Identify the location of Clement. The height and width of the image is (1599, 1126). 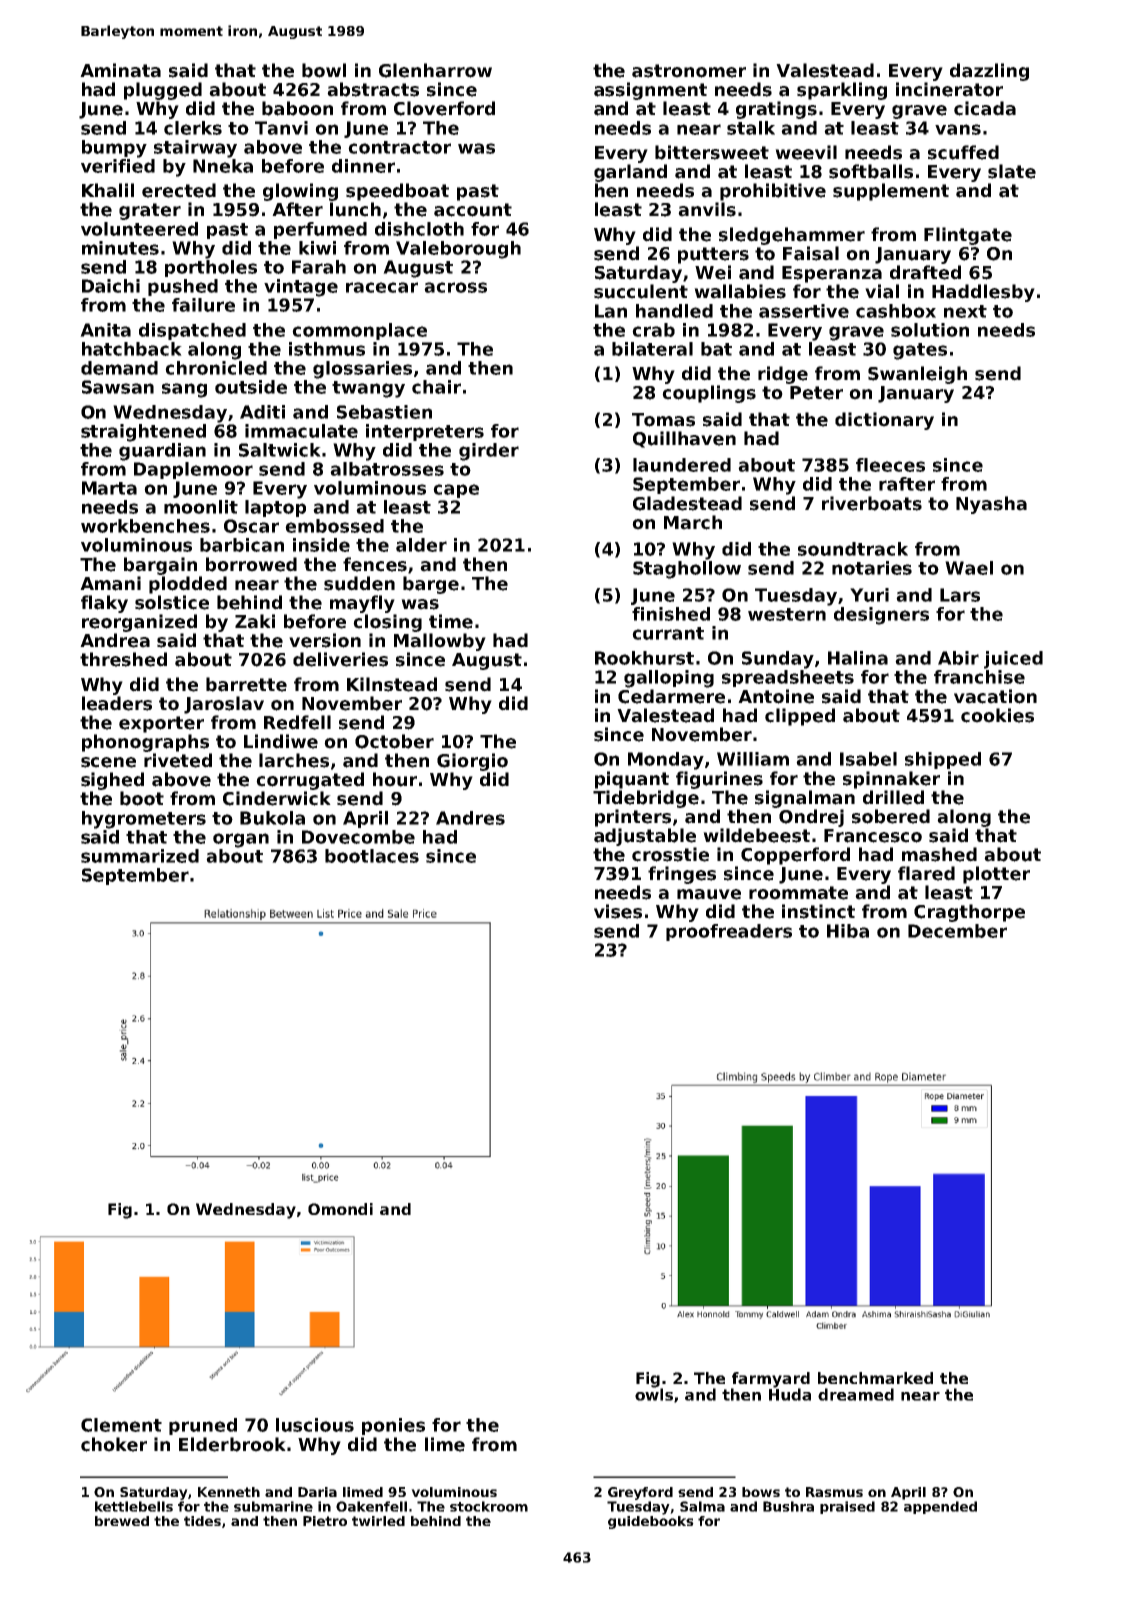
(121, 1425).
